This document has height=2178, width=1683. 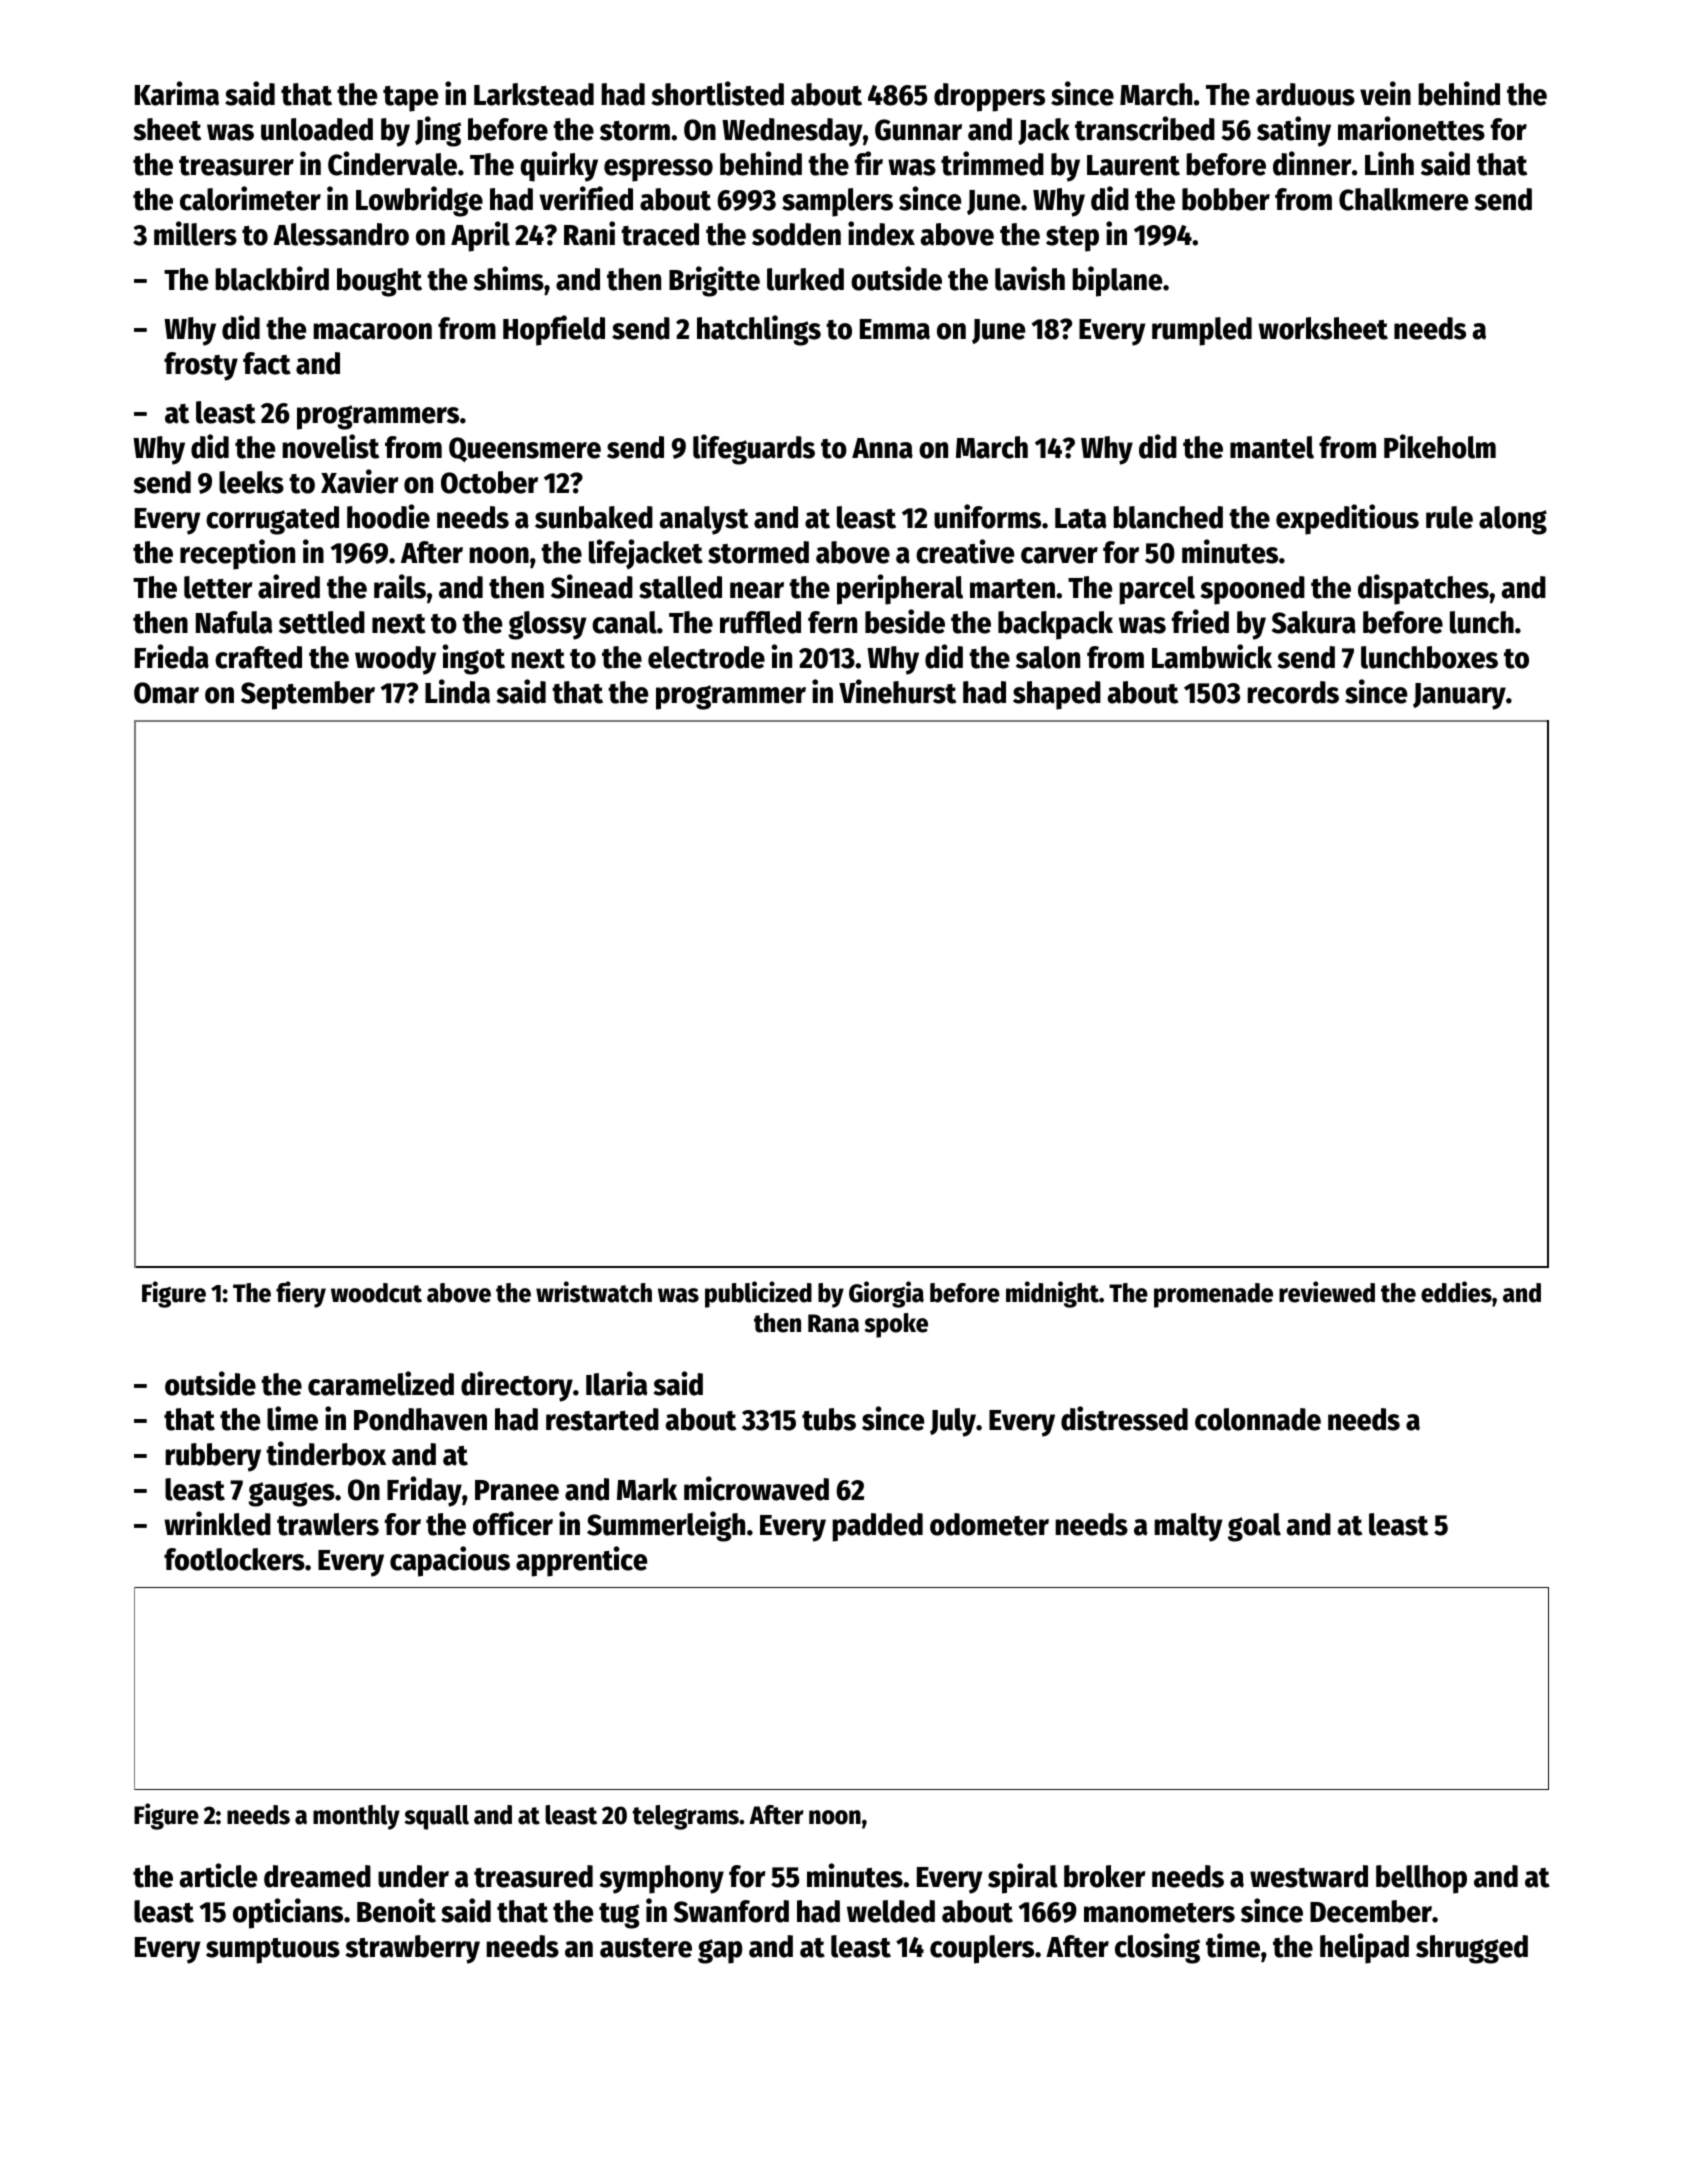 I want to click on eddies, so click(x=1456, y=1292).
